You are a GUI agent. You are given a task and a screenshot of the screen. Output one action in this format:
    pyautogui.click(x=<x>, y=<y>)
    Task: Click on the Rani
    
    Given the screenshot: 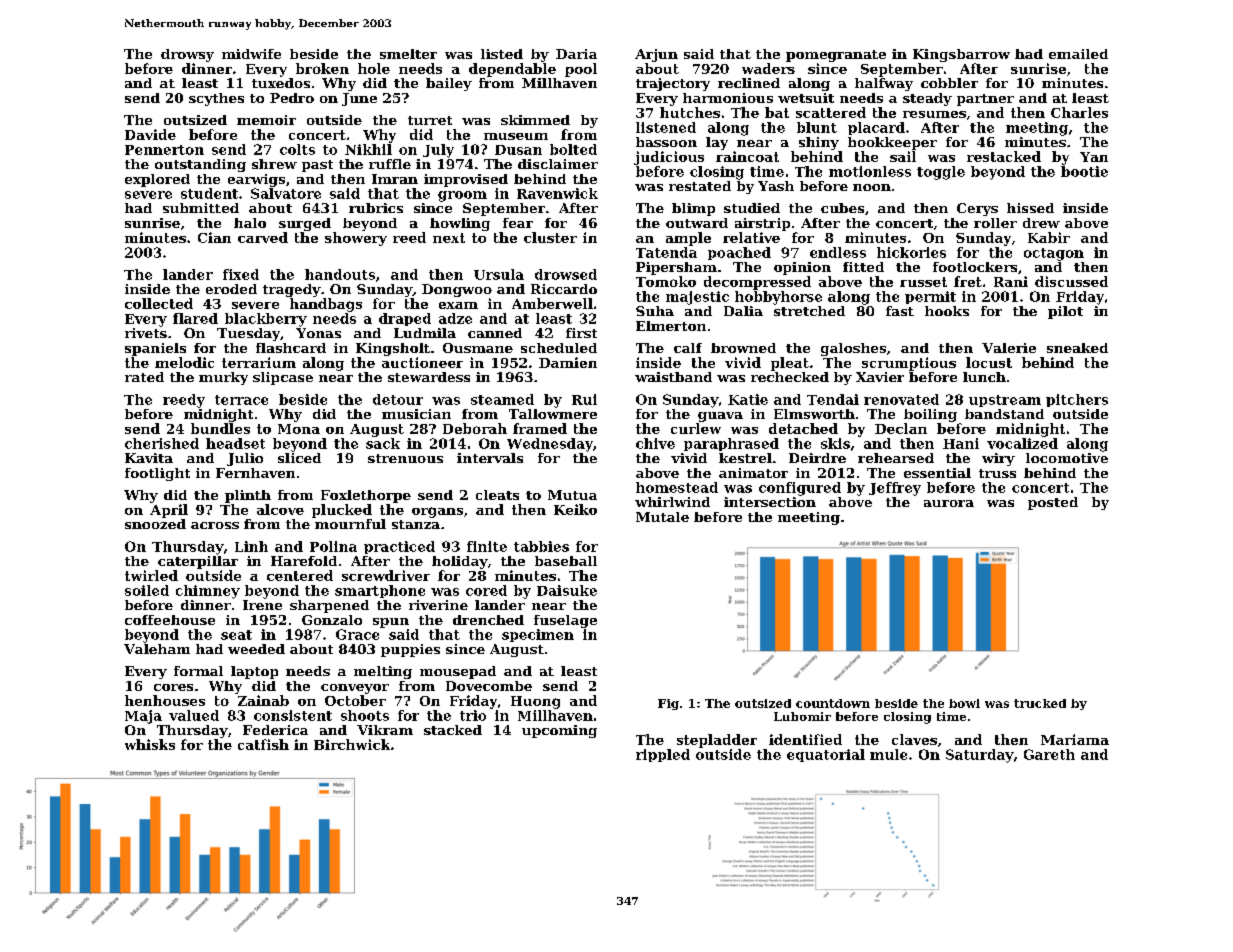 What is the action you would take?
    pyautogui.click(x=1011, y=281)
